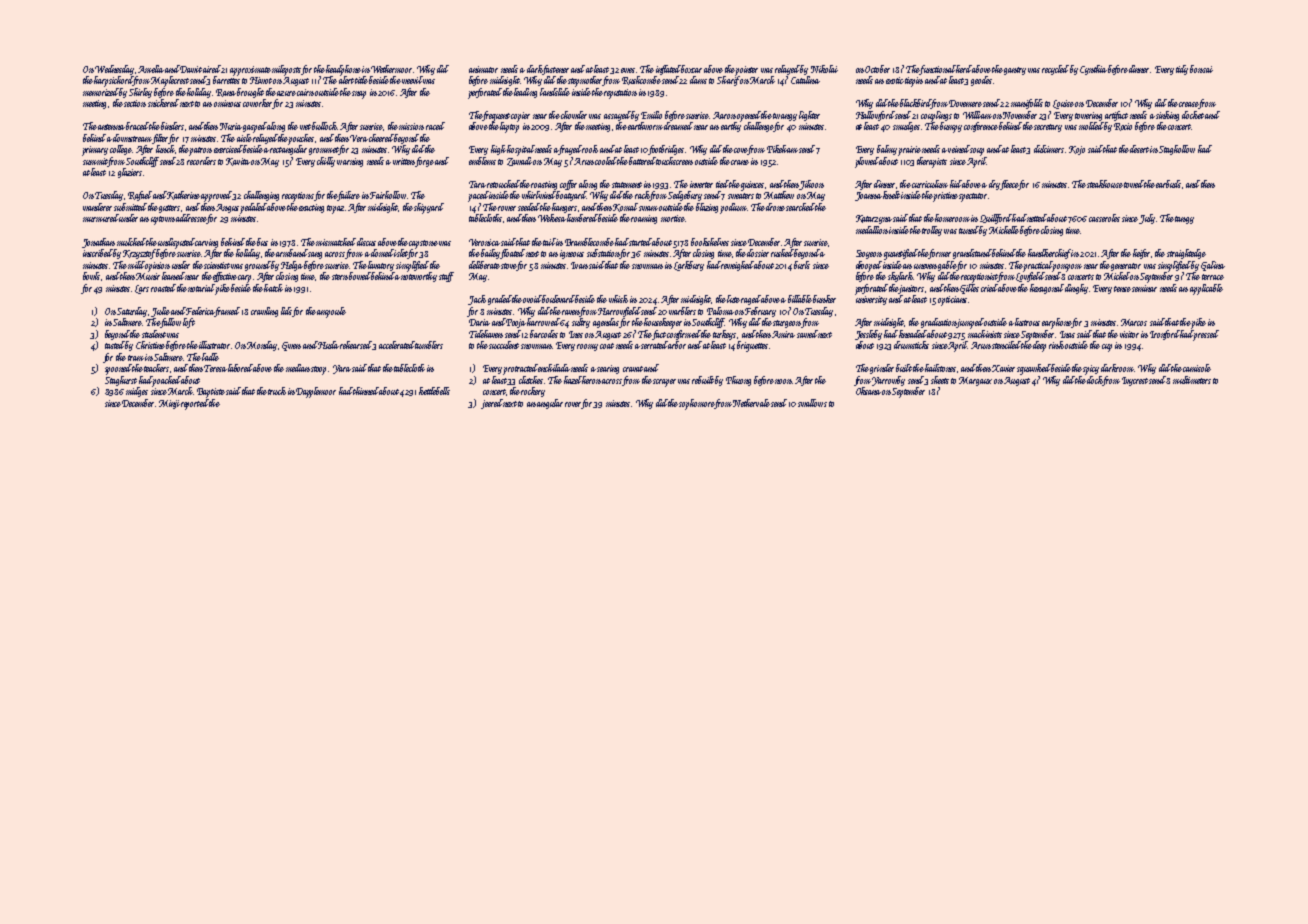 The width and height of the image is (1308, 924). What do you see at coordinates (172, 126) in the image?
I see `binders` at bounding box center [172, 126].
